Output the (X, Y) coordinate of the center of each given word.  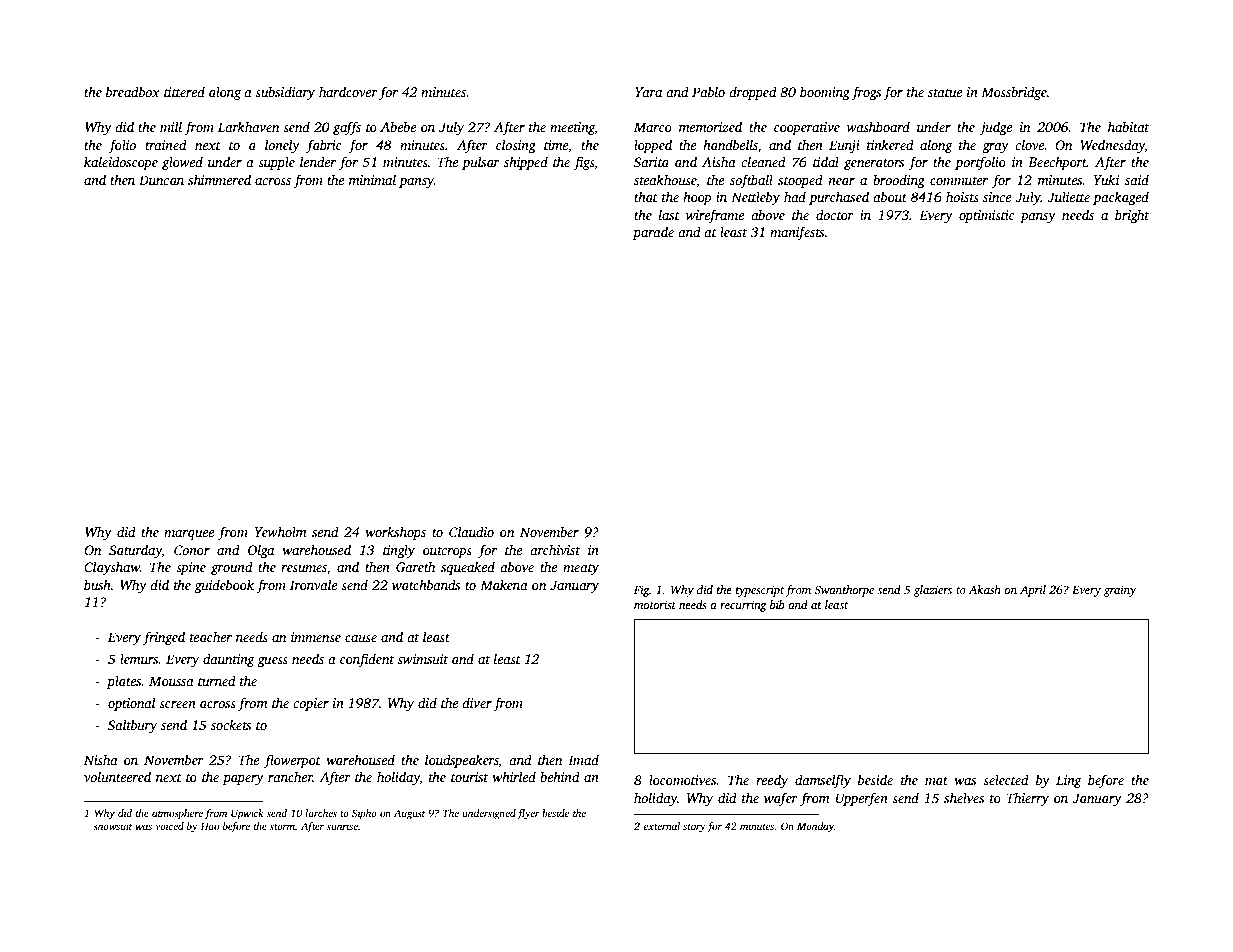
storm (282, 827)
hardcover (348, 91)
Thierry (1027, 799)
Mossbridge (1014, 93)
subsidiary (285, 93)
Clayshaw (112, 568)
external (662, 826)
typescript (760, 591)
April (1033, 591)
